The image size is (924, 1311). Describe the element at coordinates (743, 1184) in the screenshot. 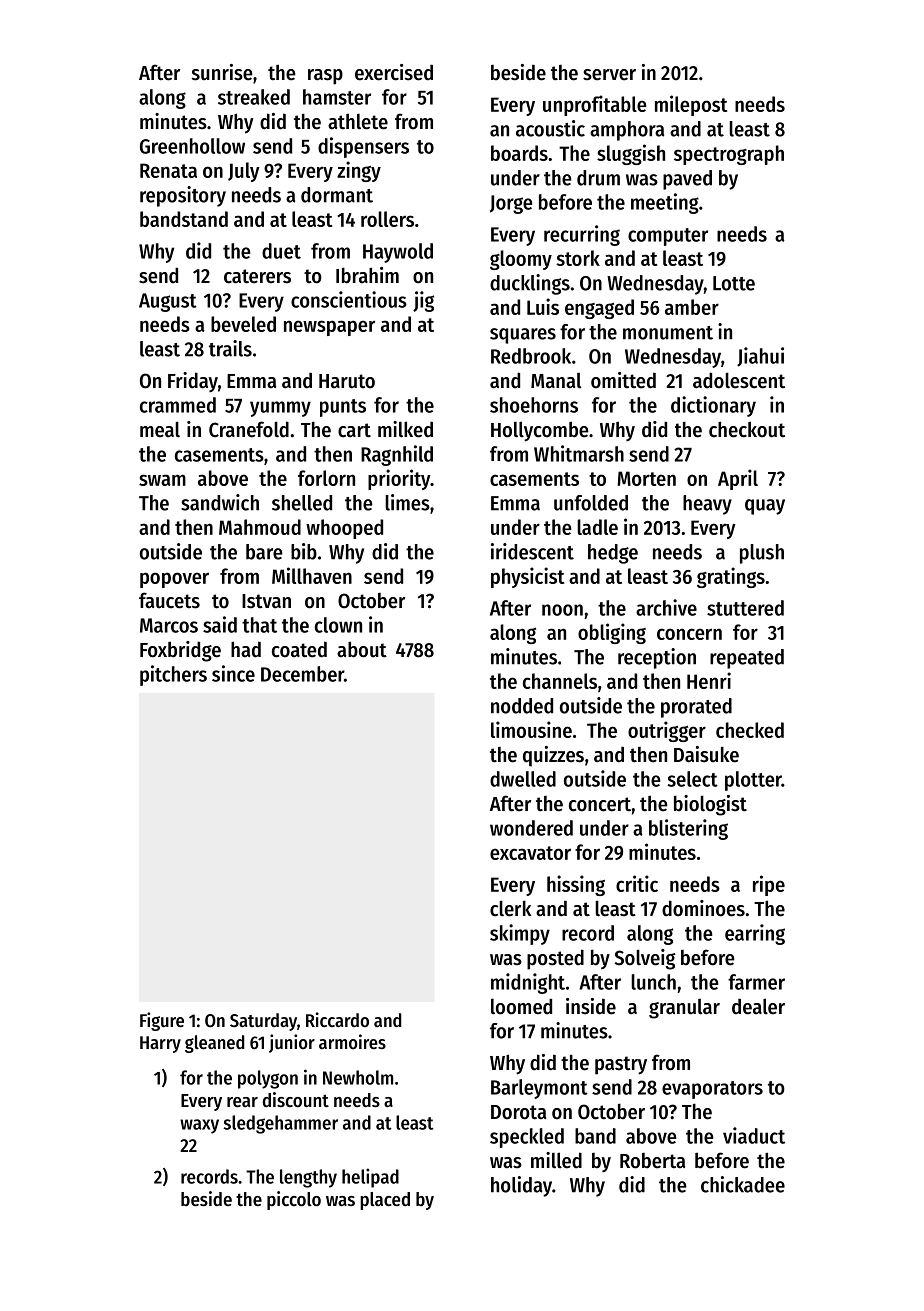

I see `chickadee` at that location.
